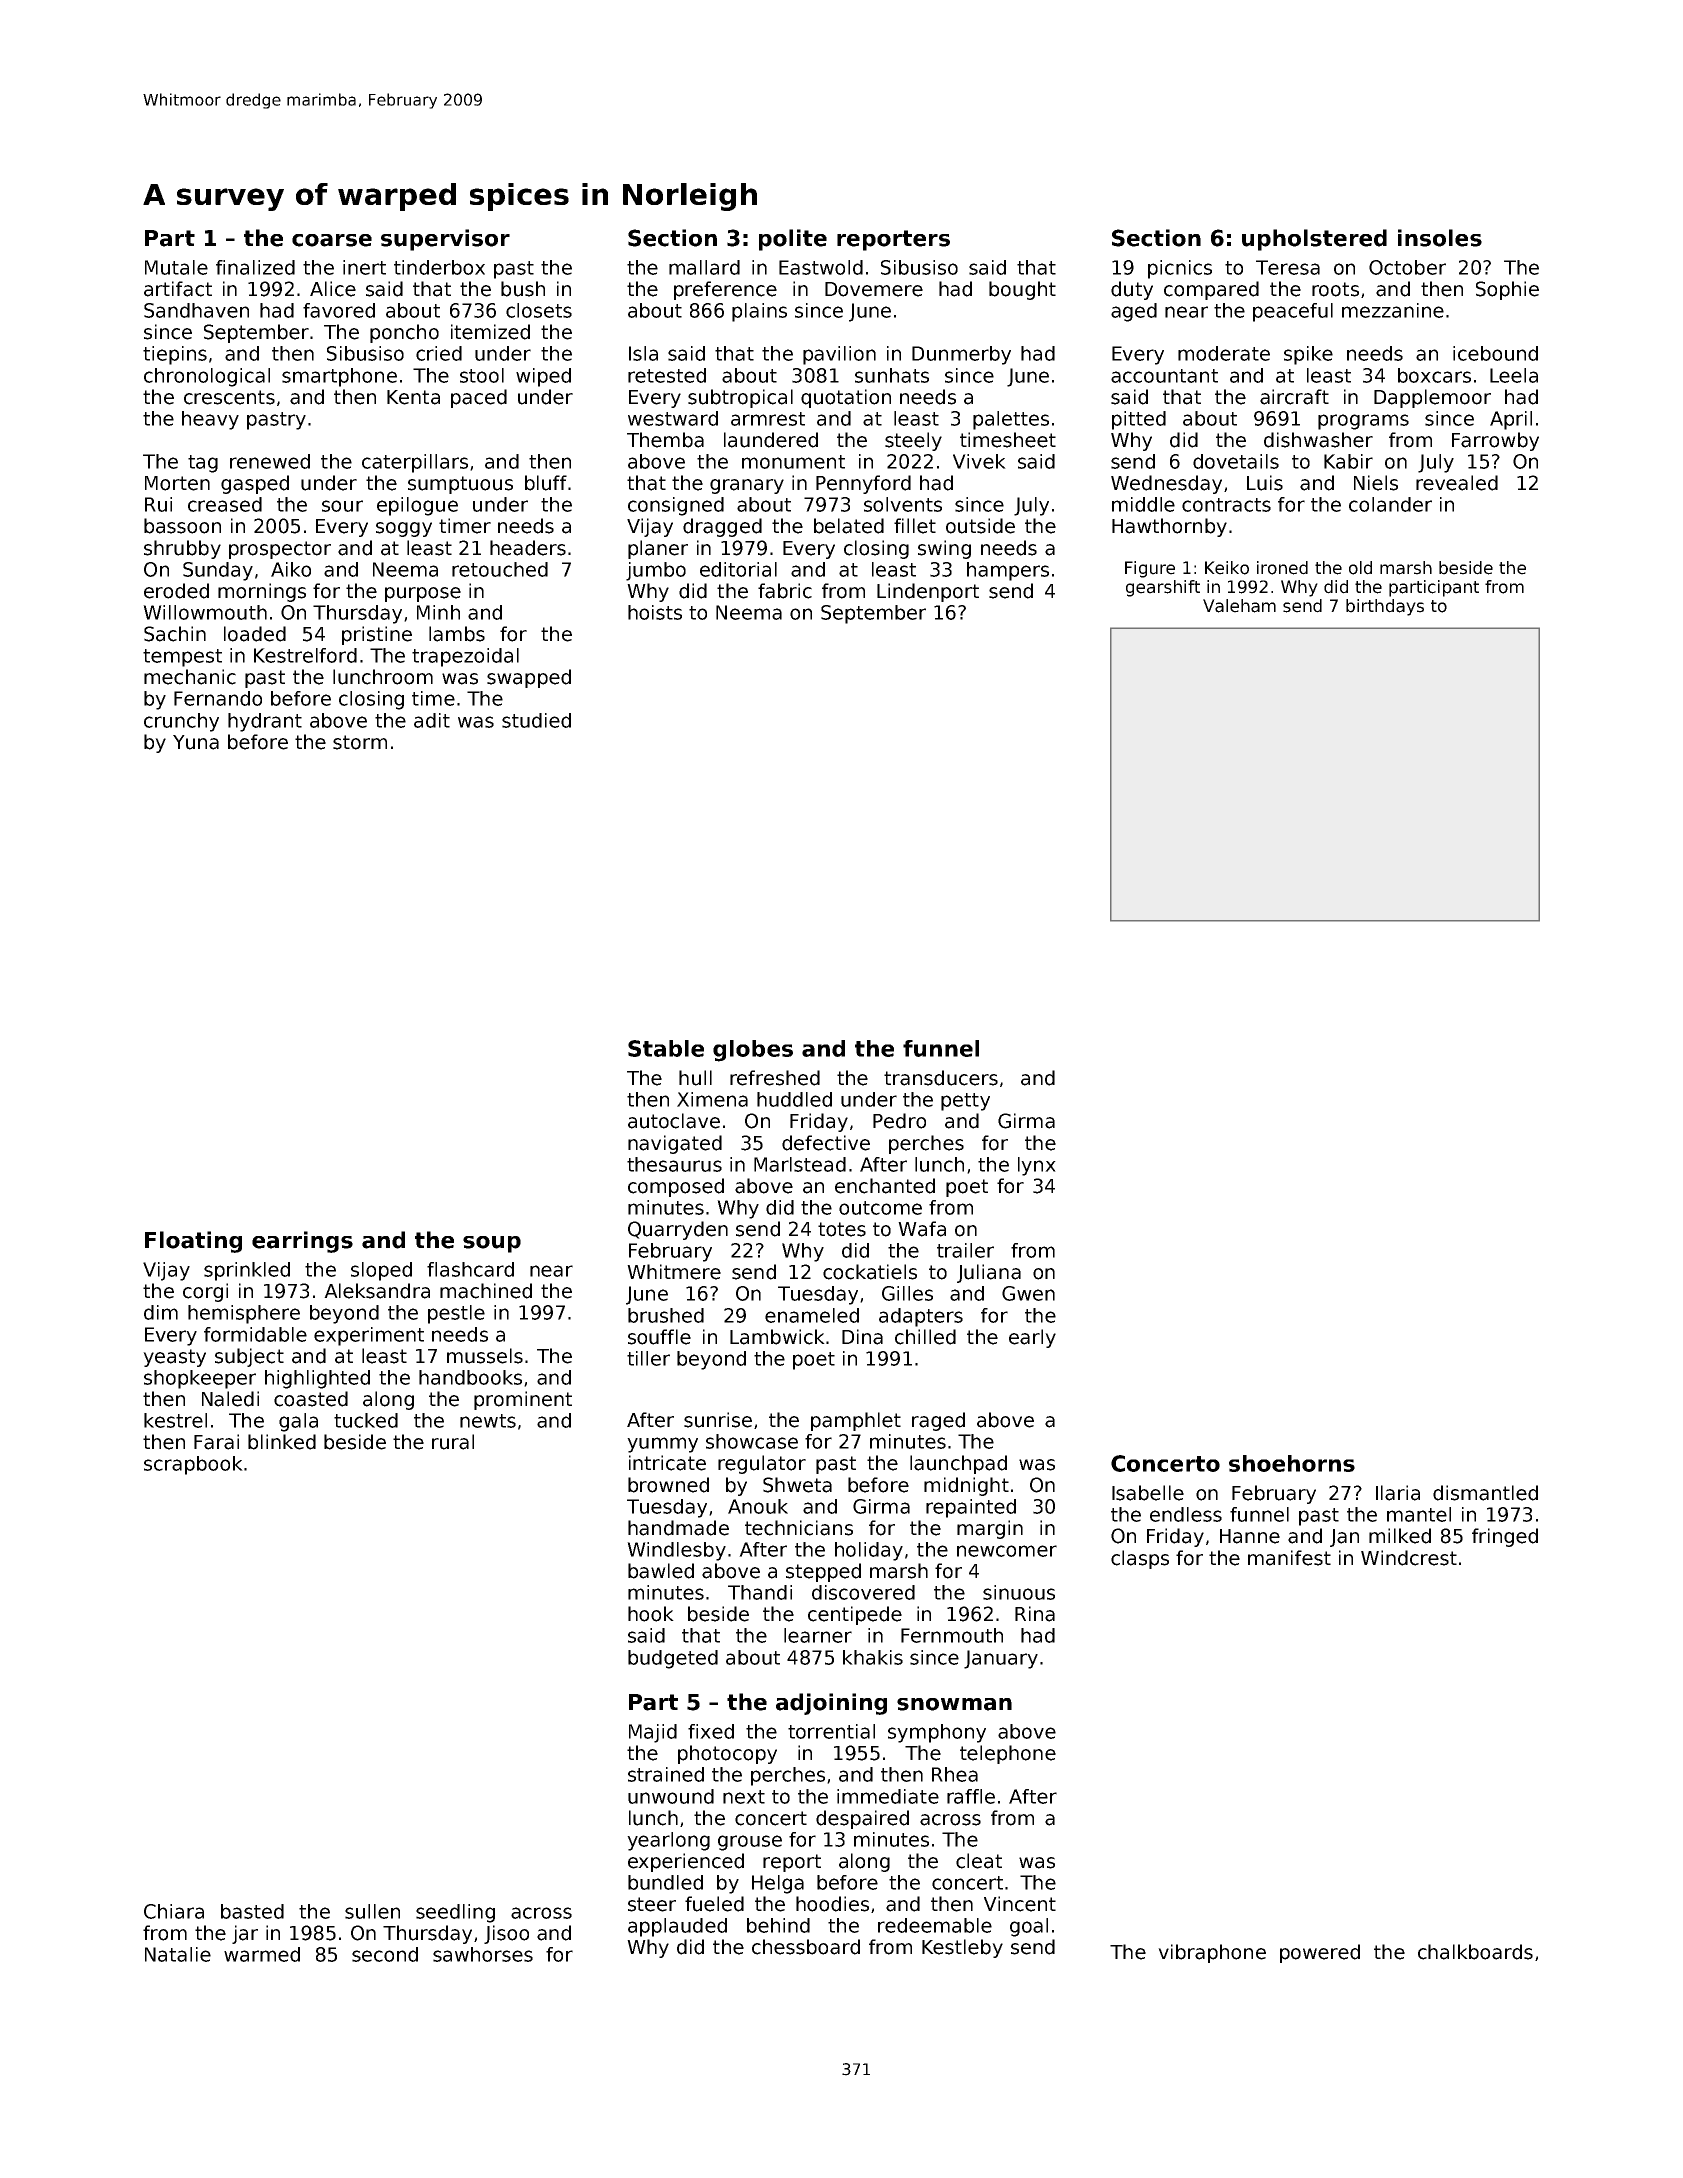 This page has width=1683, height=2178. What do you see at coordinates (673, 1659) in the page?
I see `budgeted` at bounding box center [673, 1659].
